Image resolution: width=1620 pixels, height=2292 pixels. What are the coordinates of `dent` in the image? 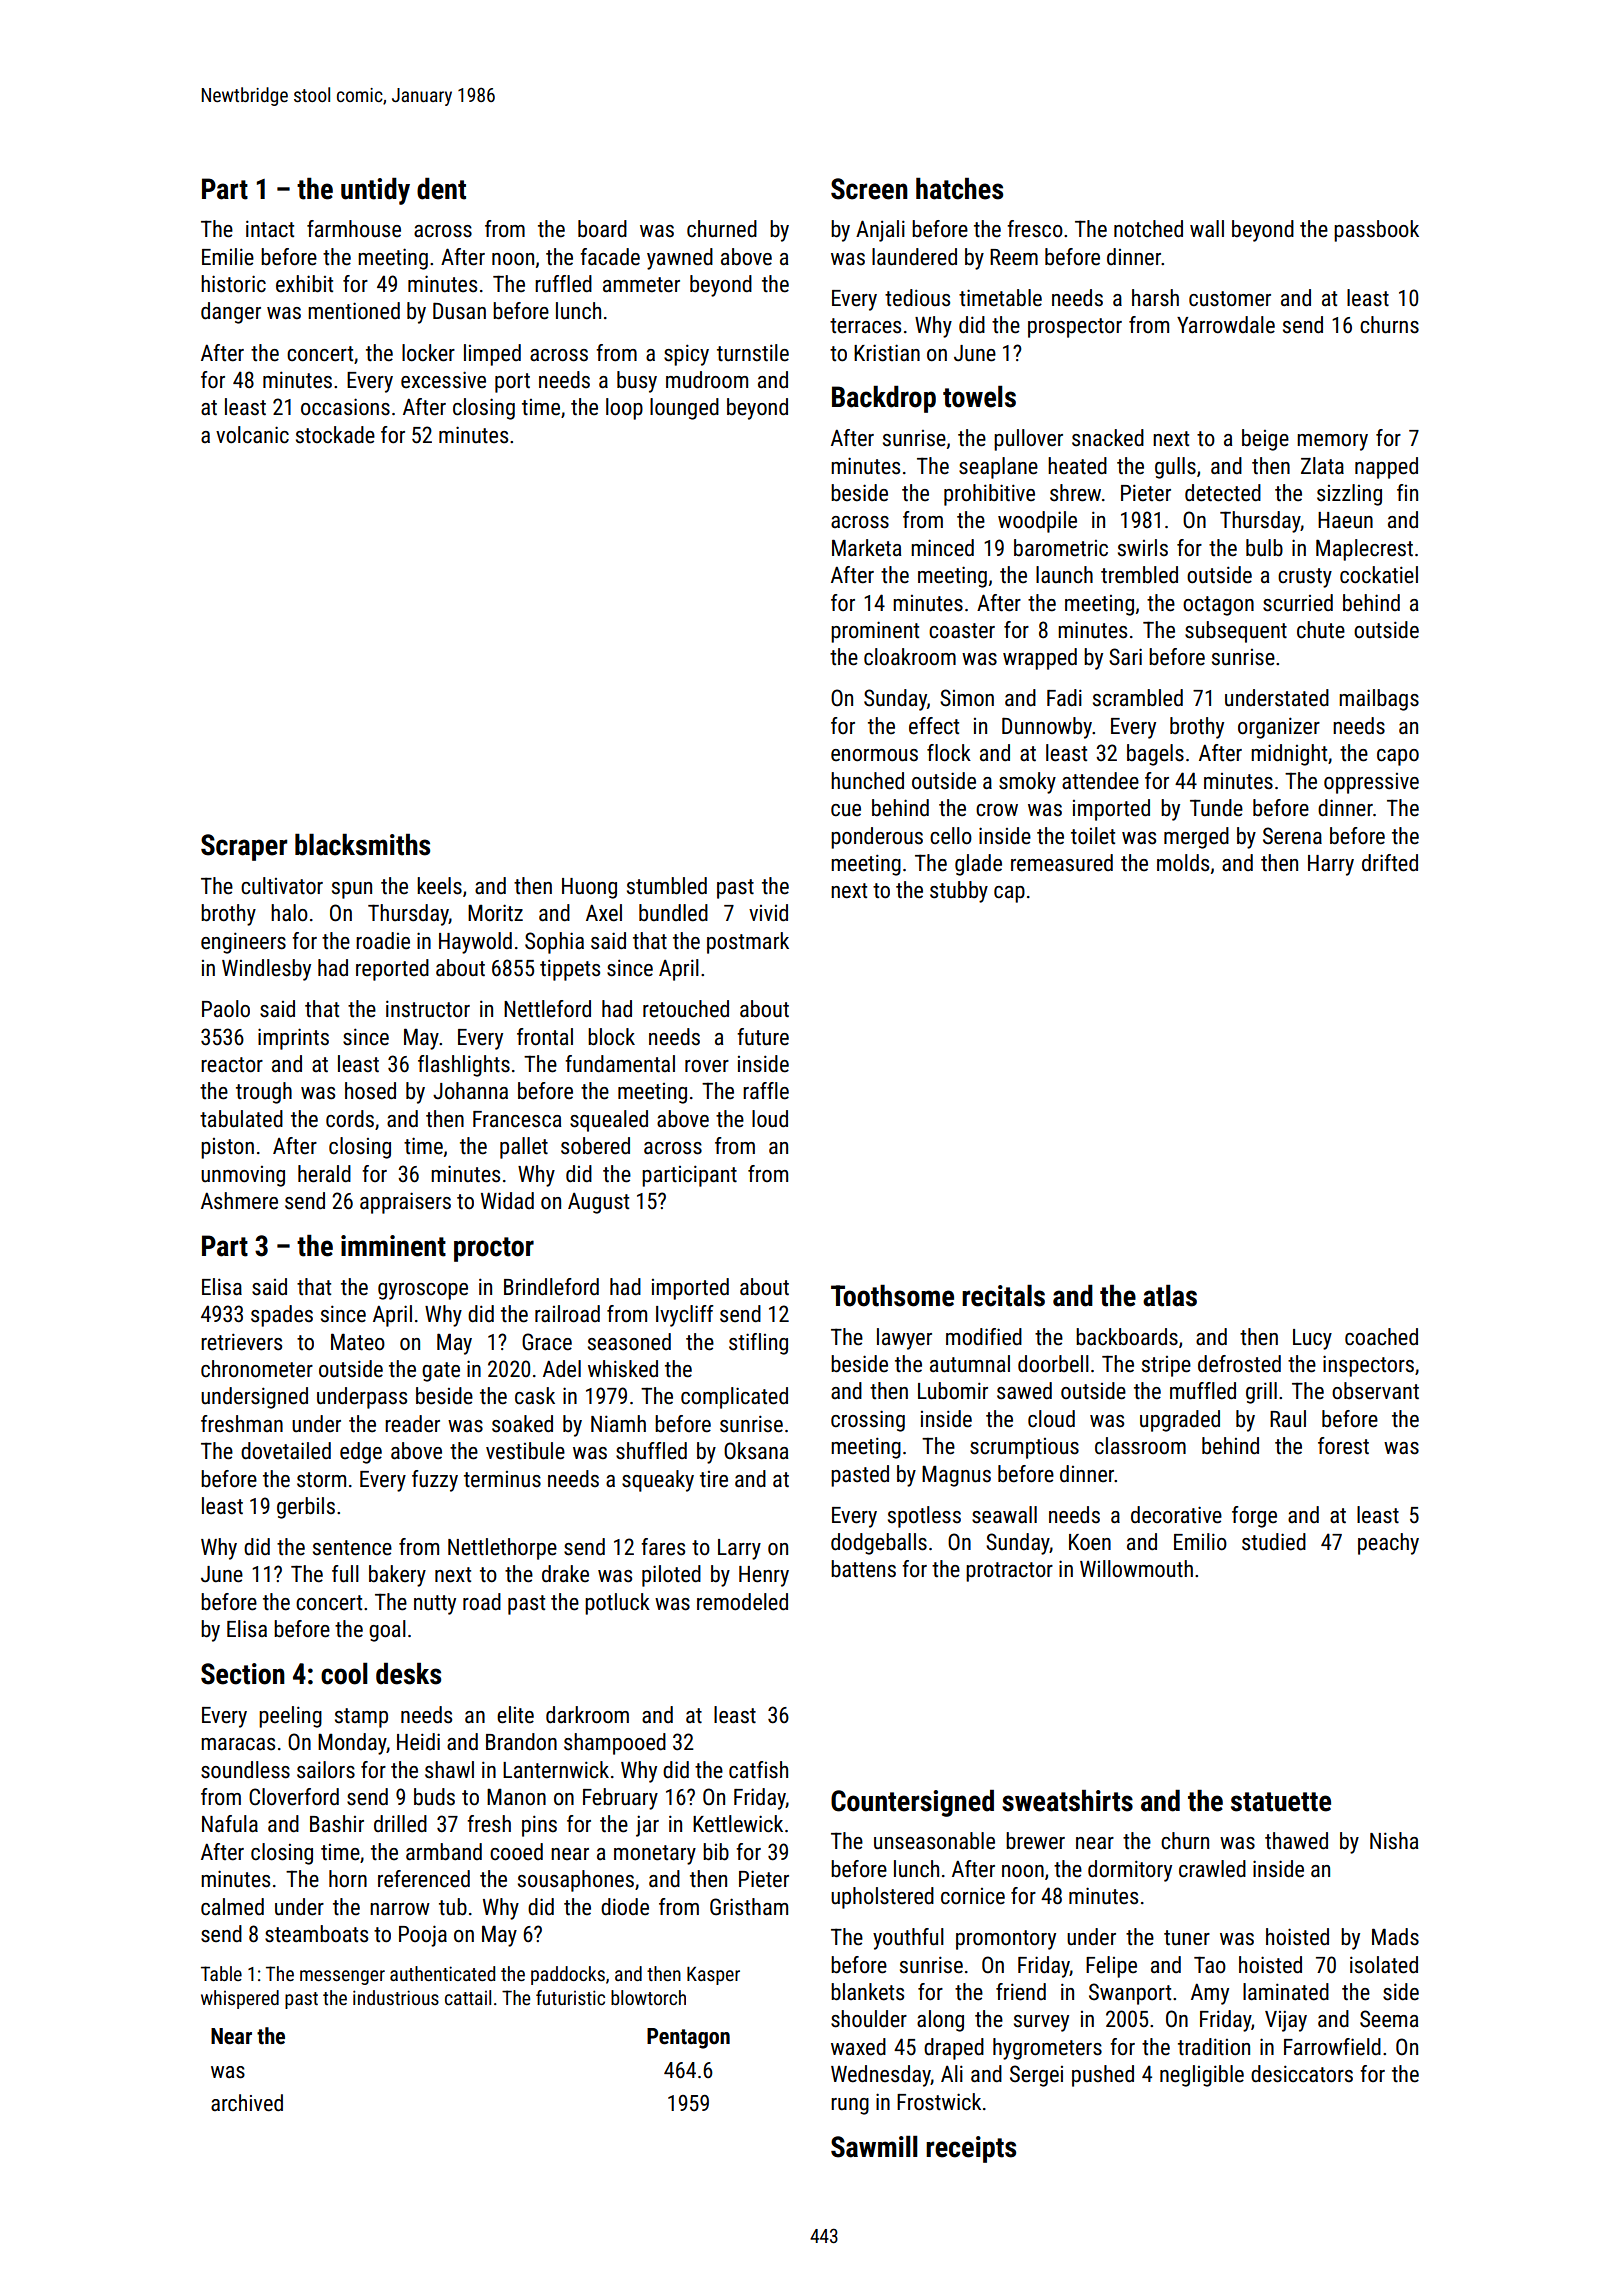 It's located at (441, 188).
